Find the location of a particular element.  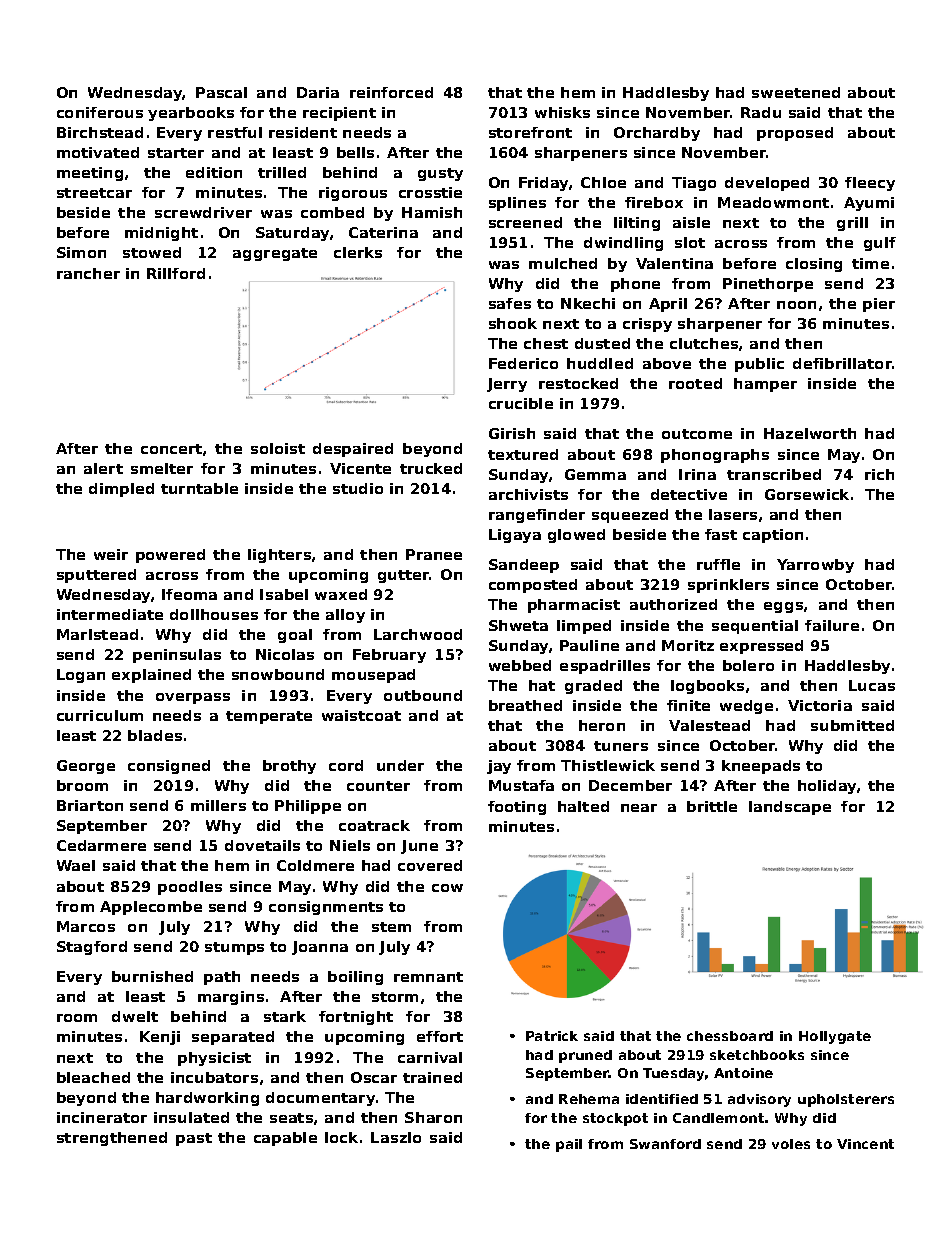

chest is located at coordinates (546, 343).
